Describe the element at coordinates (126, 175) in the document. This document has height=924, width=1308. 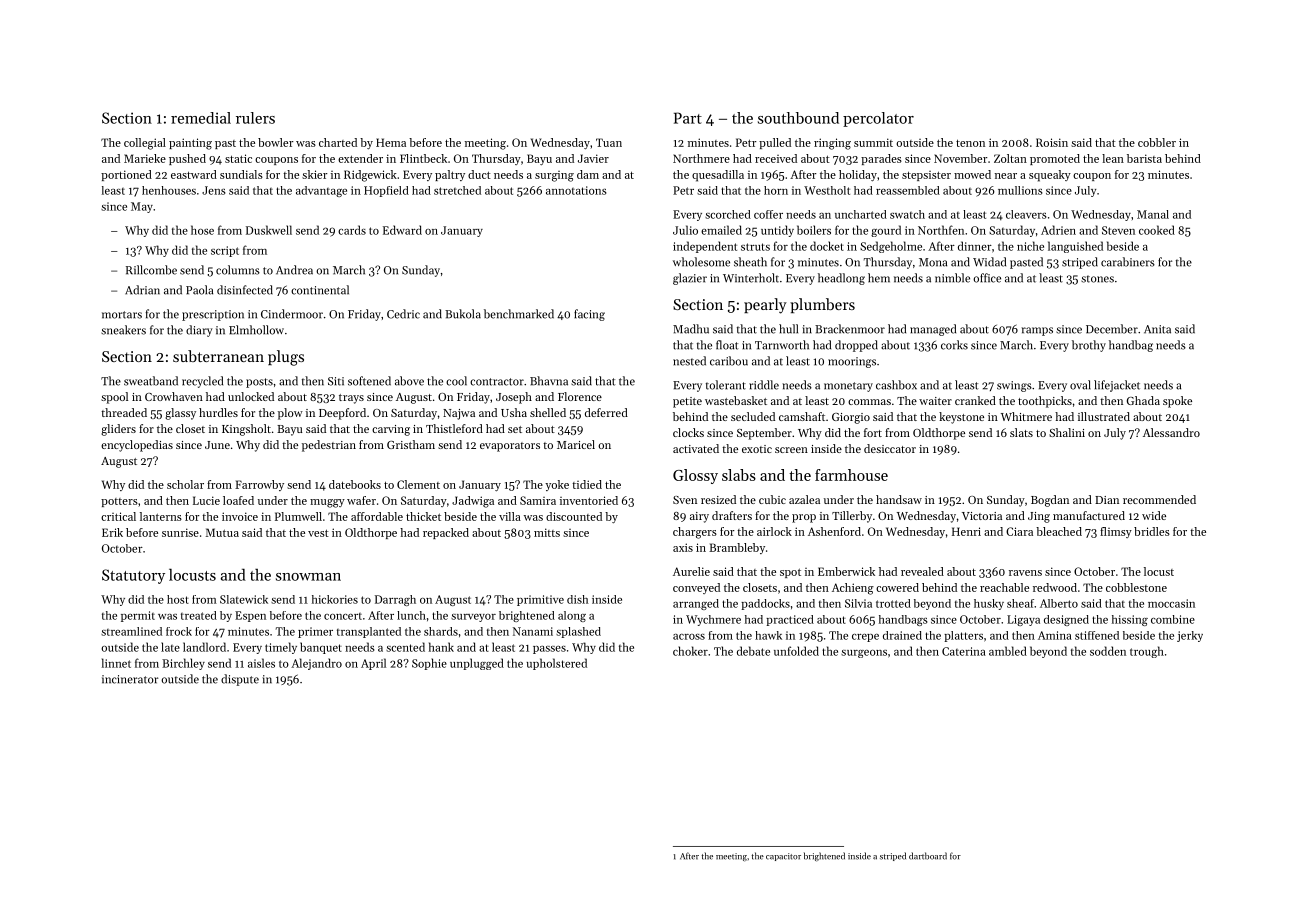
I see `portioned` at that location.
